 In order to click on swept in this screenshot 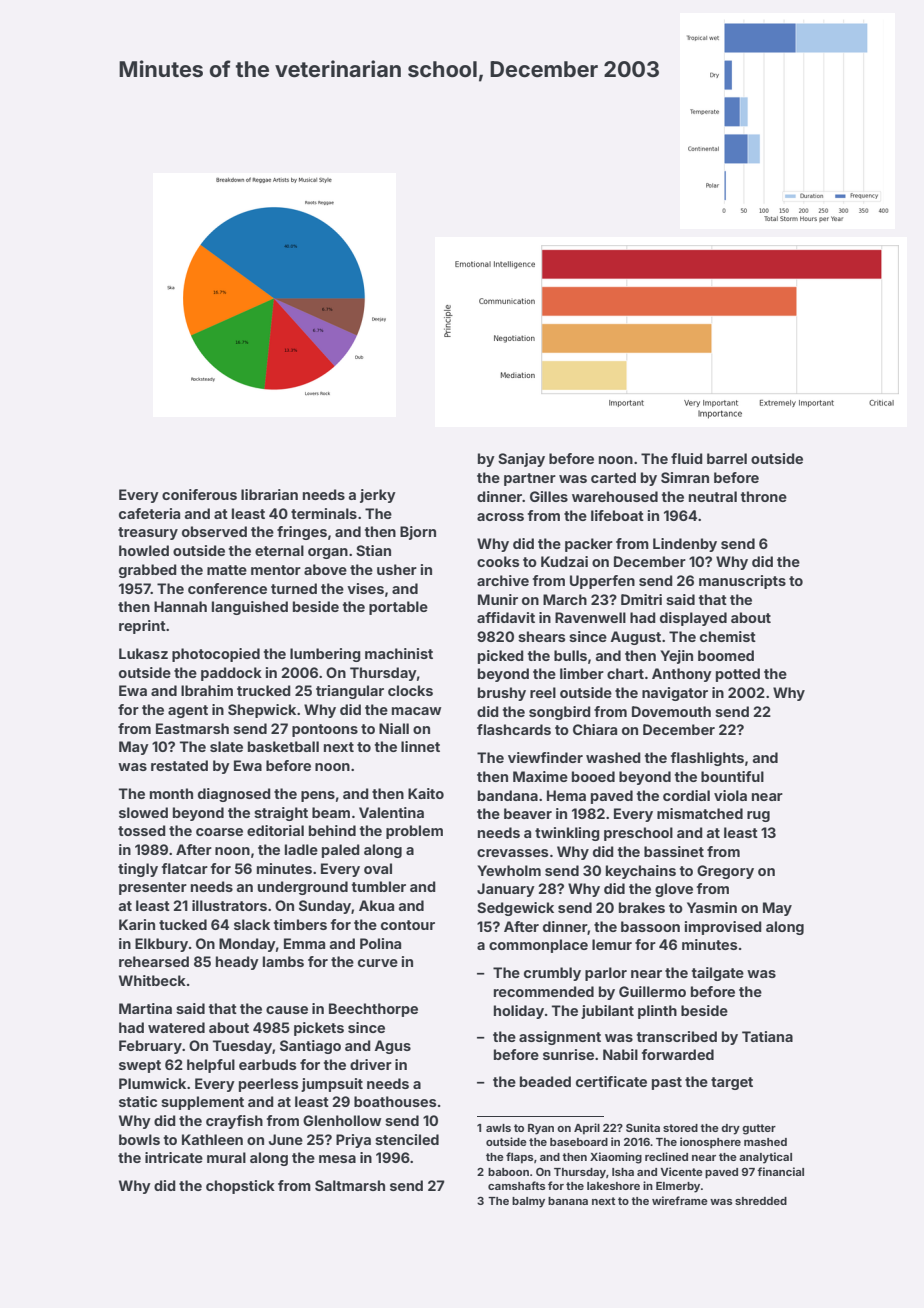, I will do `click(140, 1066)`.
